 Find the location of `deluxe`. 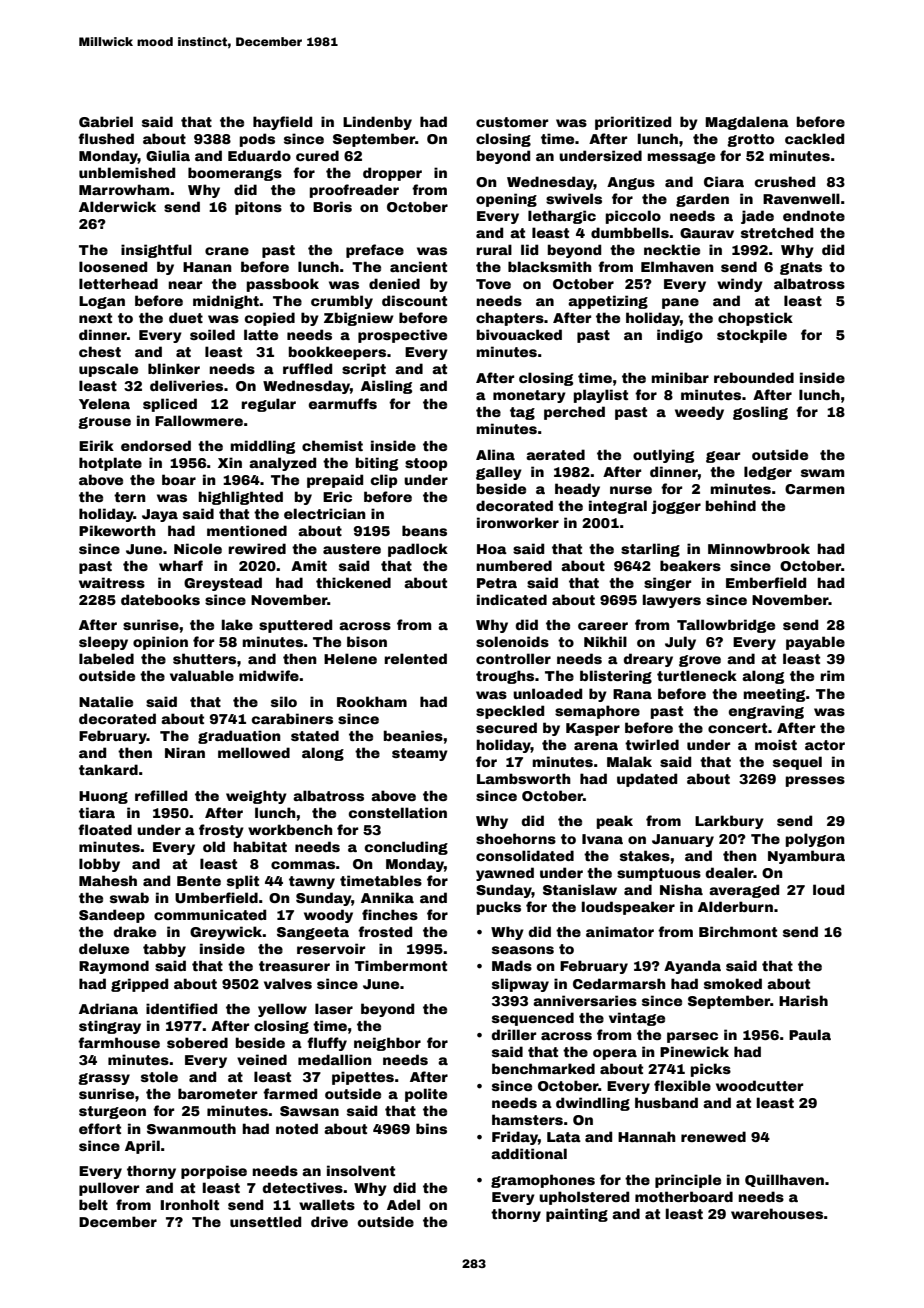

deluxe is located at coordinates (104, 948).
